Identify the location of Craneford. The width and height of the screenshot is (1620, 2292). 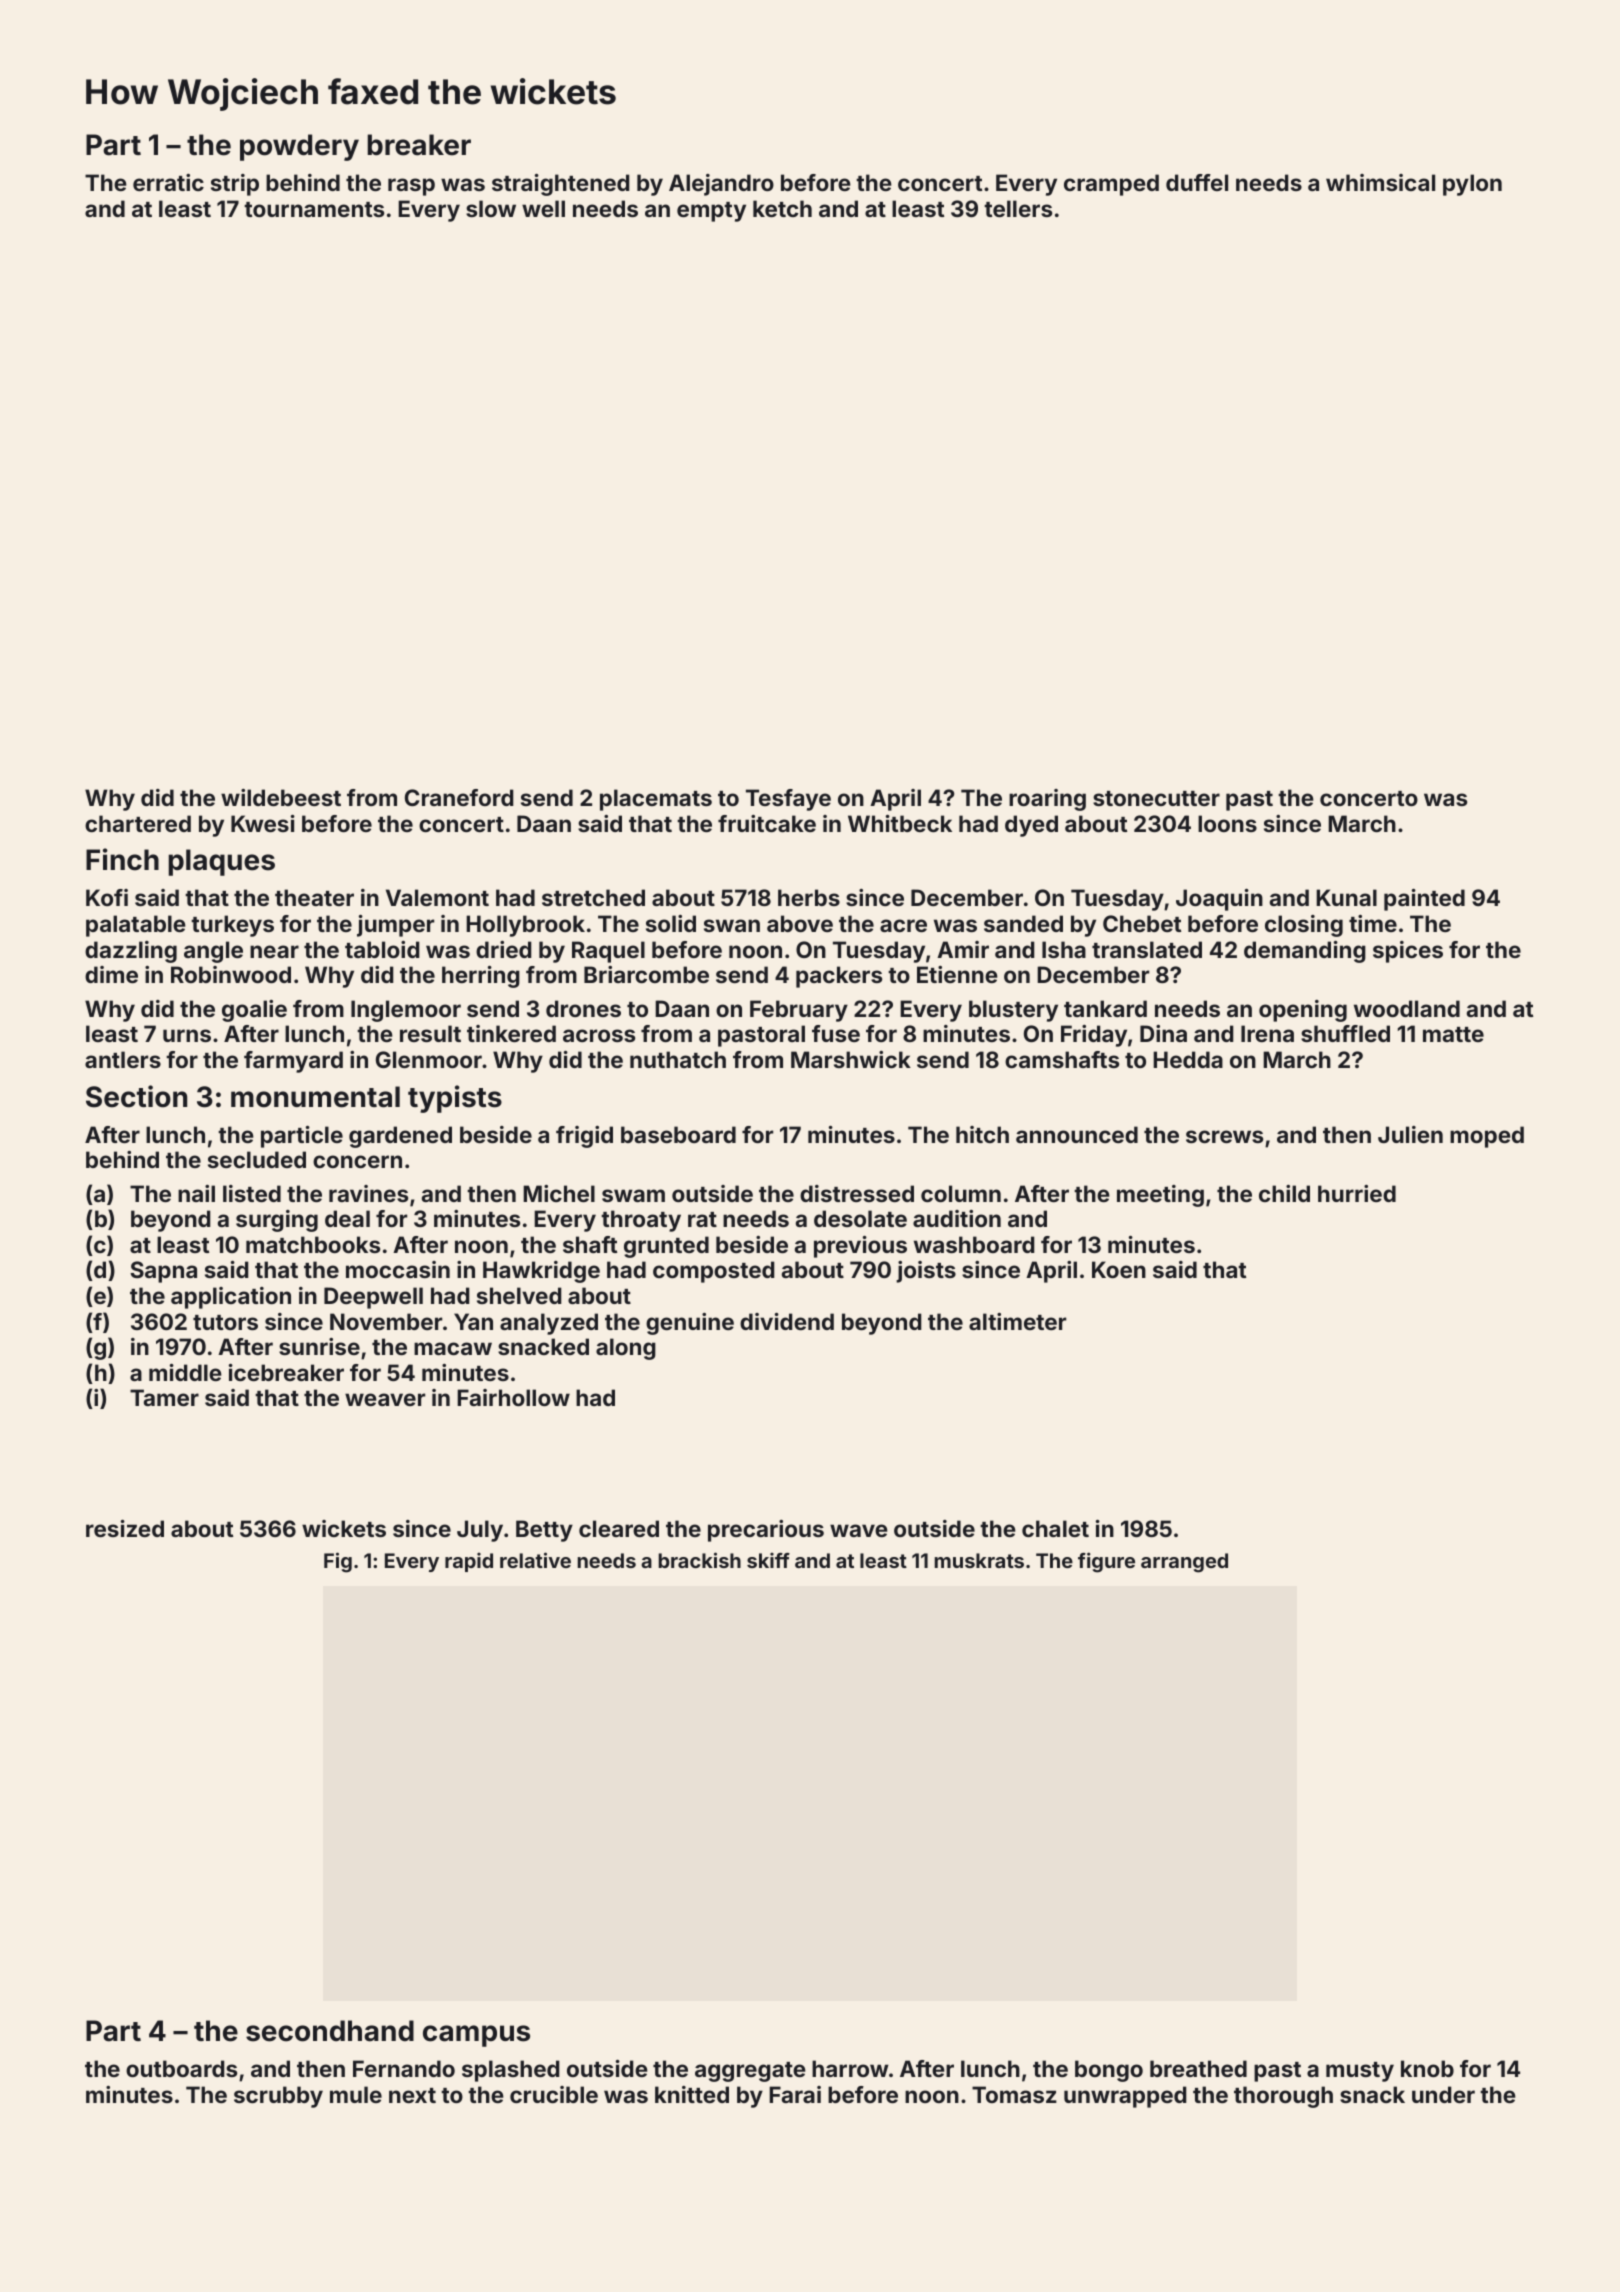
(459, 797).
